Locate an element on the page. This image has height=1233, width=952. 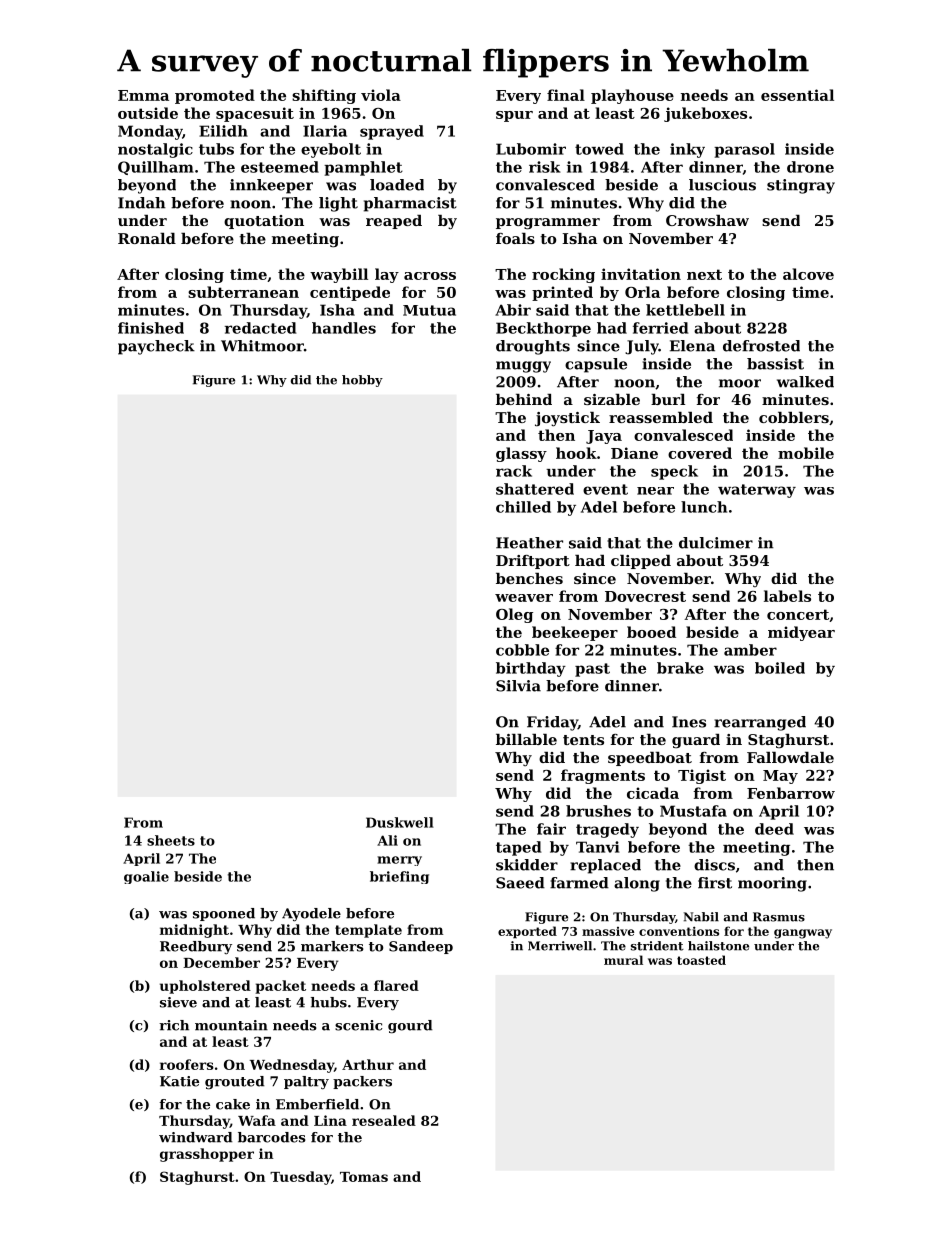
pharmacist is located at coordinates (410, 204).
